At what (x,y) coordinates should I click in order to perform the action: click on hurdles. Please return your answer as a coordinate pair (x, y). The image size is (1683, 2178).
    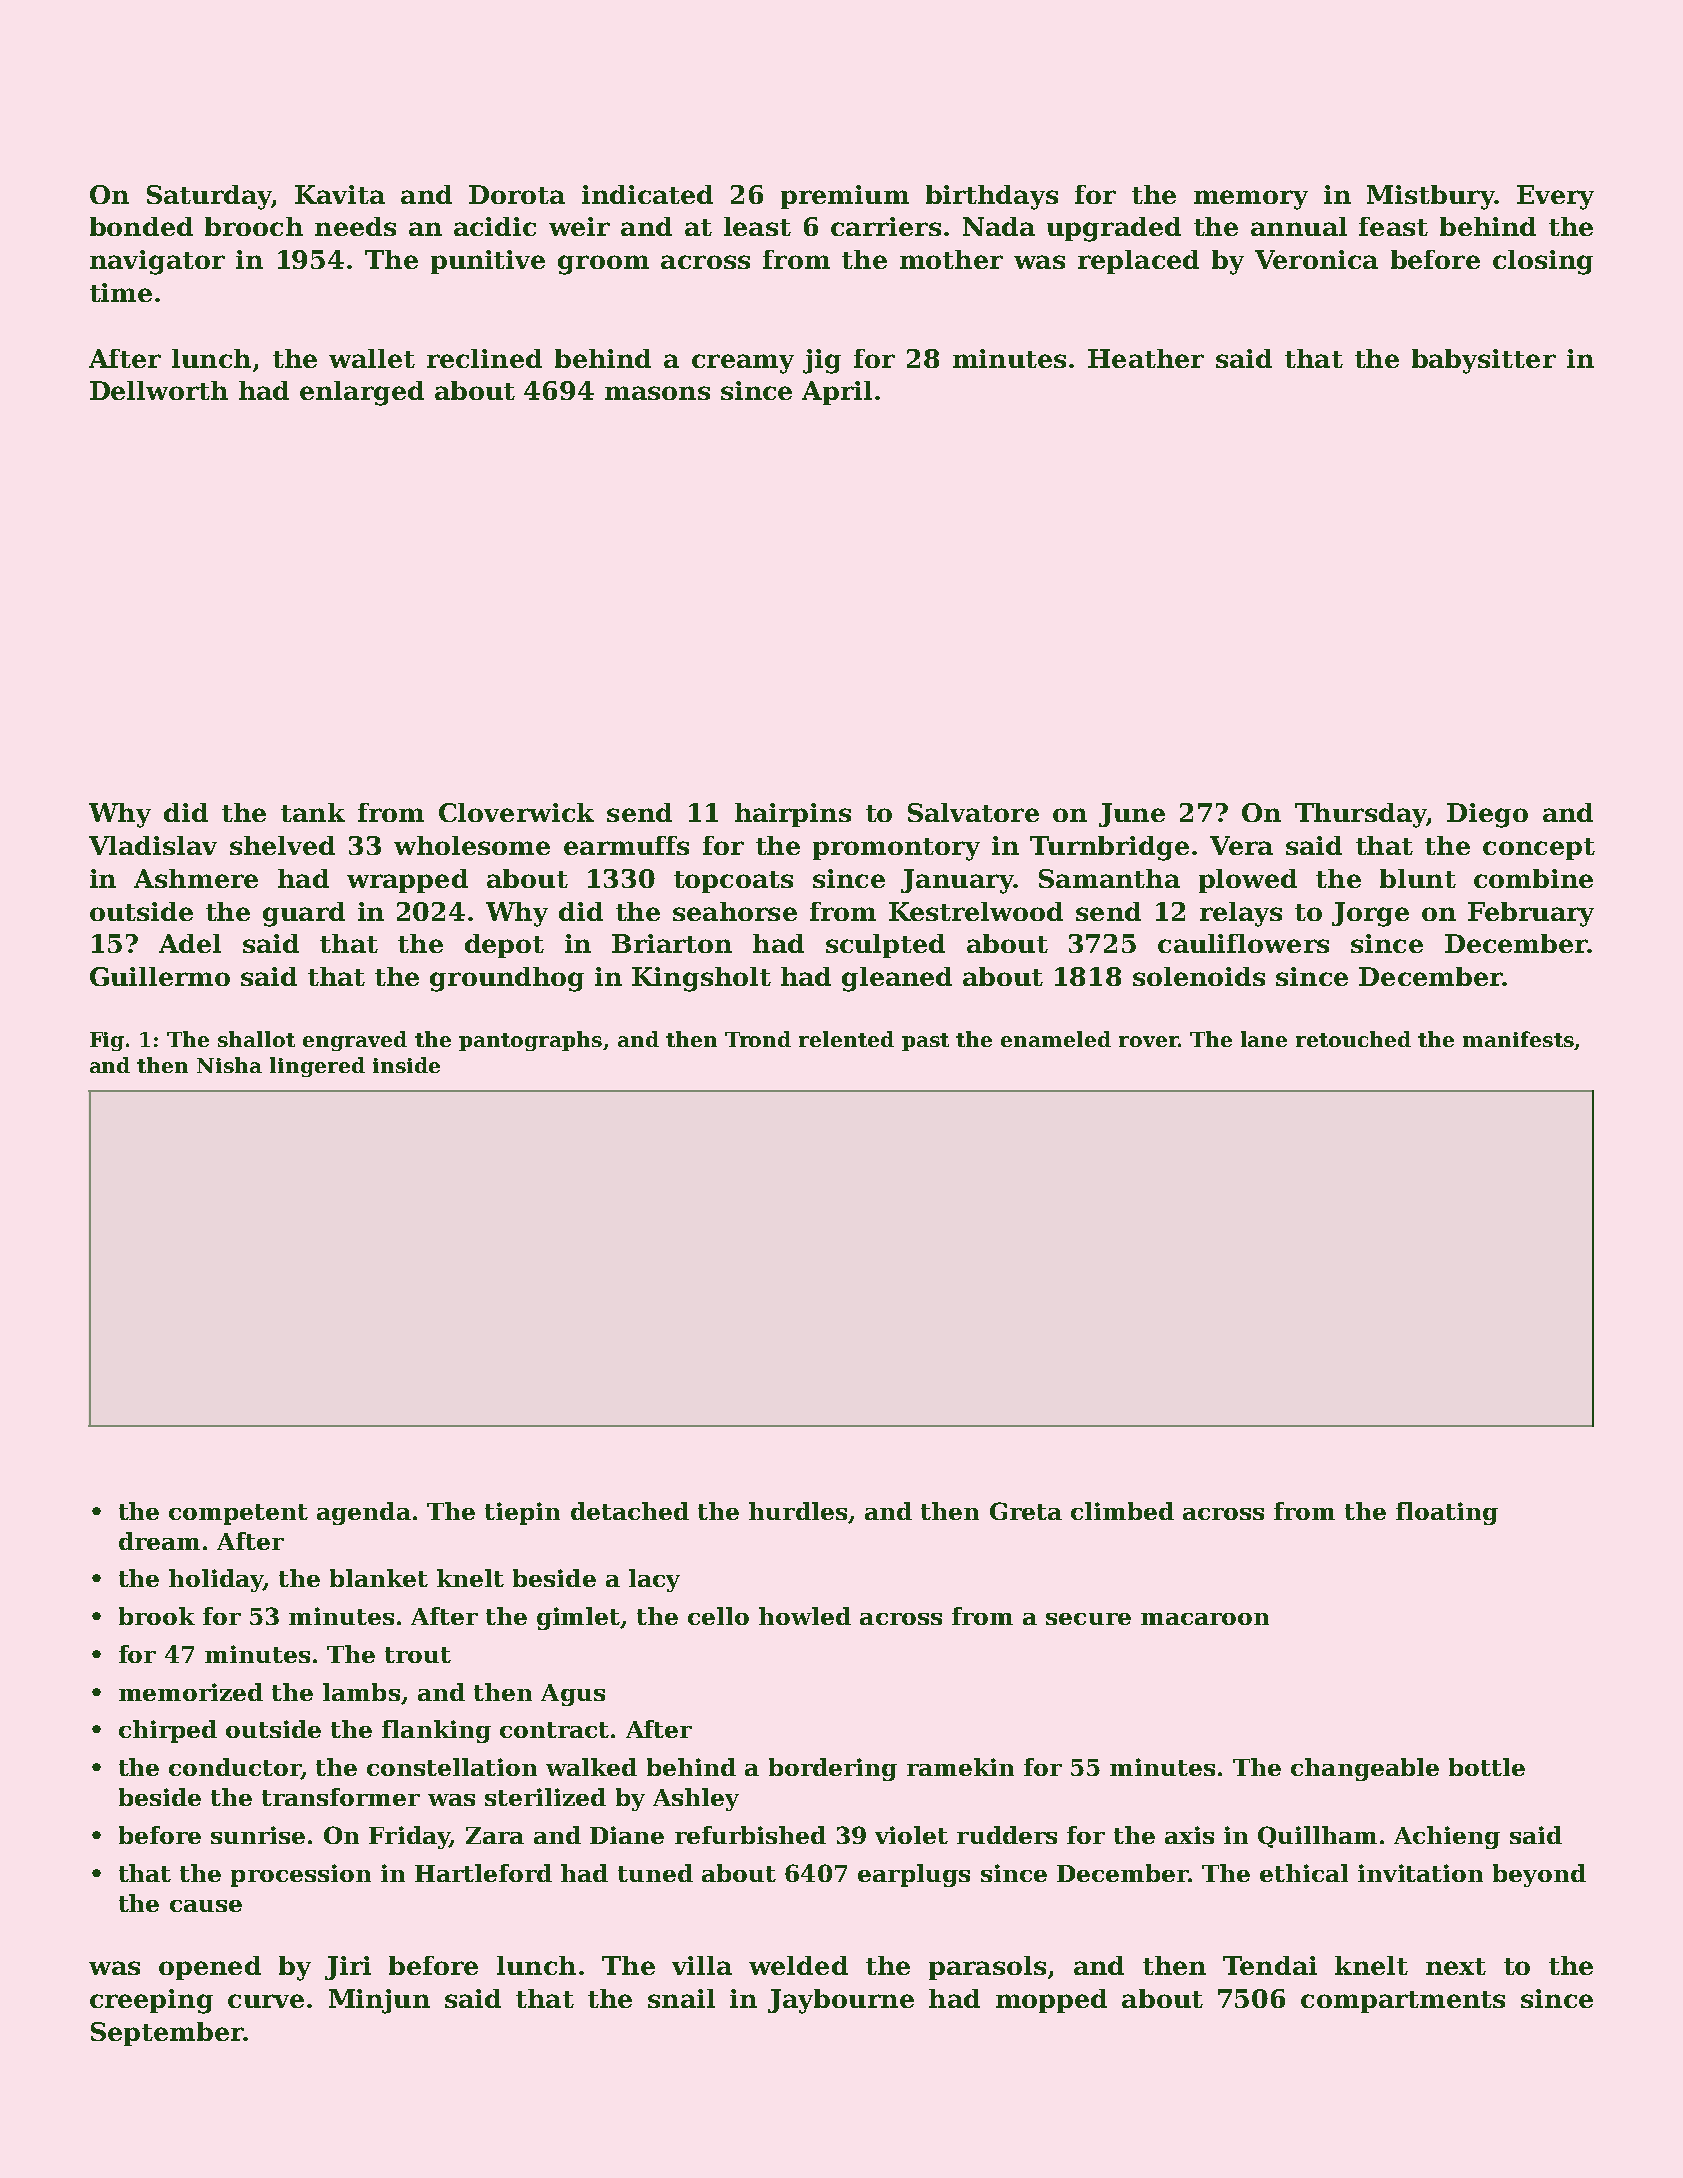
    Looking at the image, I should click on (798, 1511).
